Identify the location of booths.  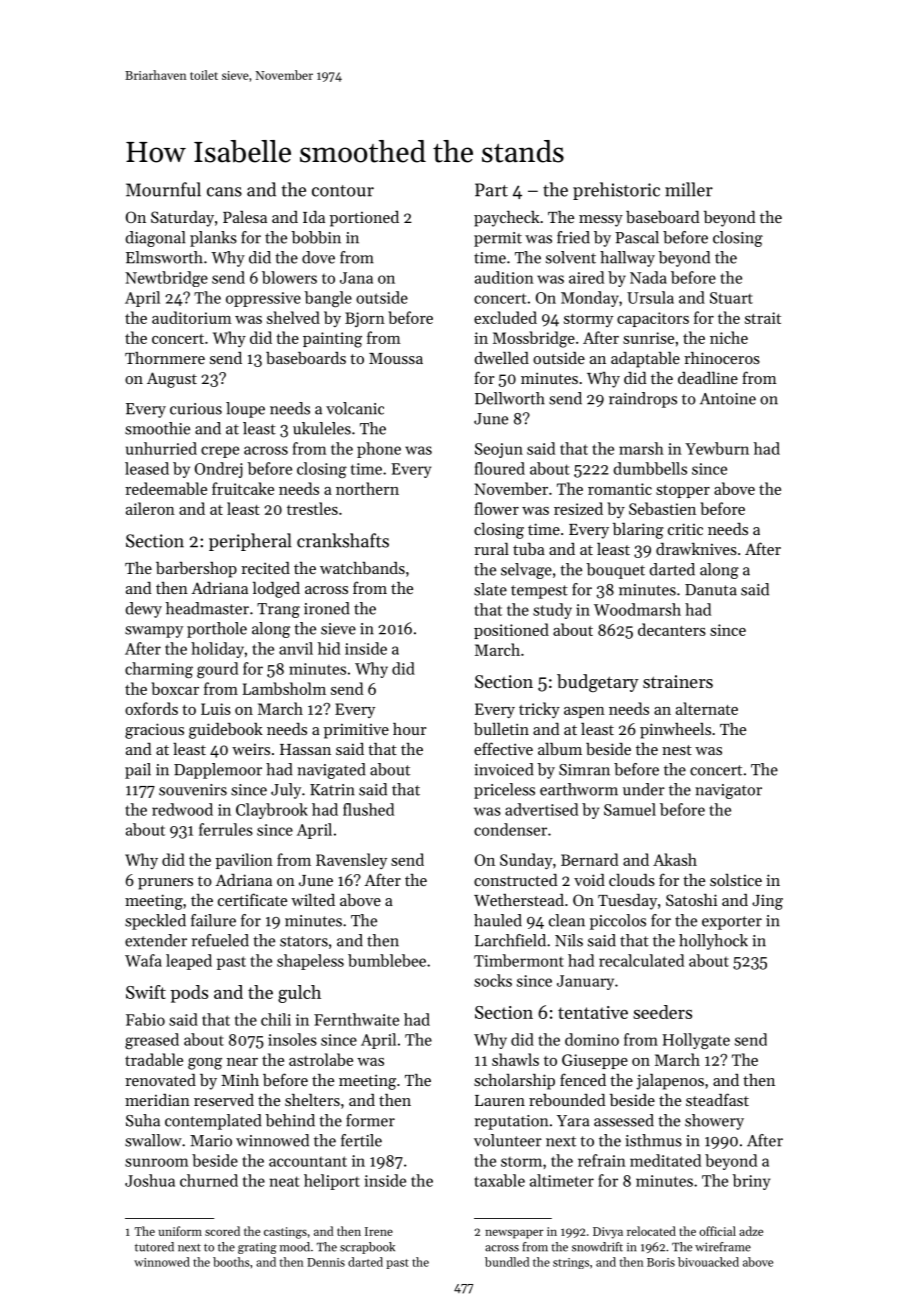
(231, 1262).
